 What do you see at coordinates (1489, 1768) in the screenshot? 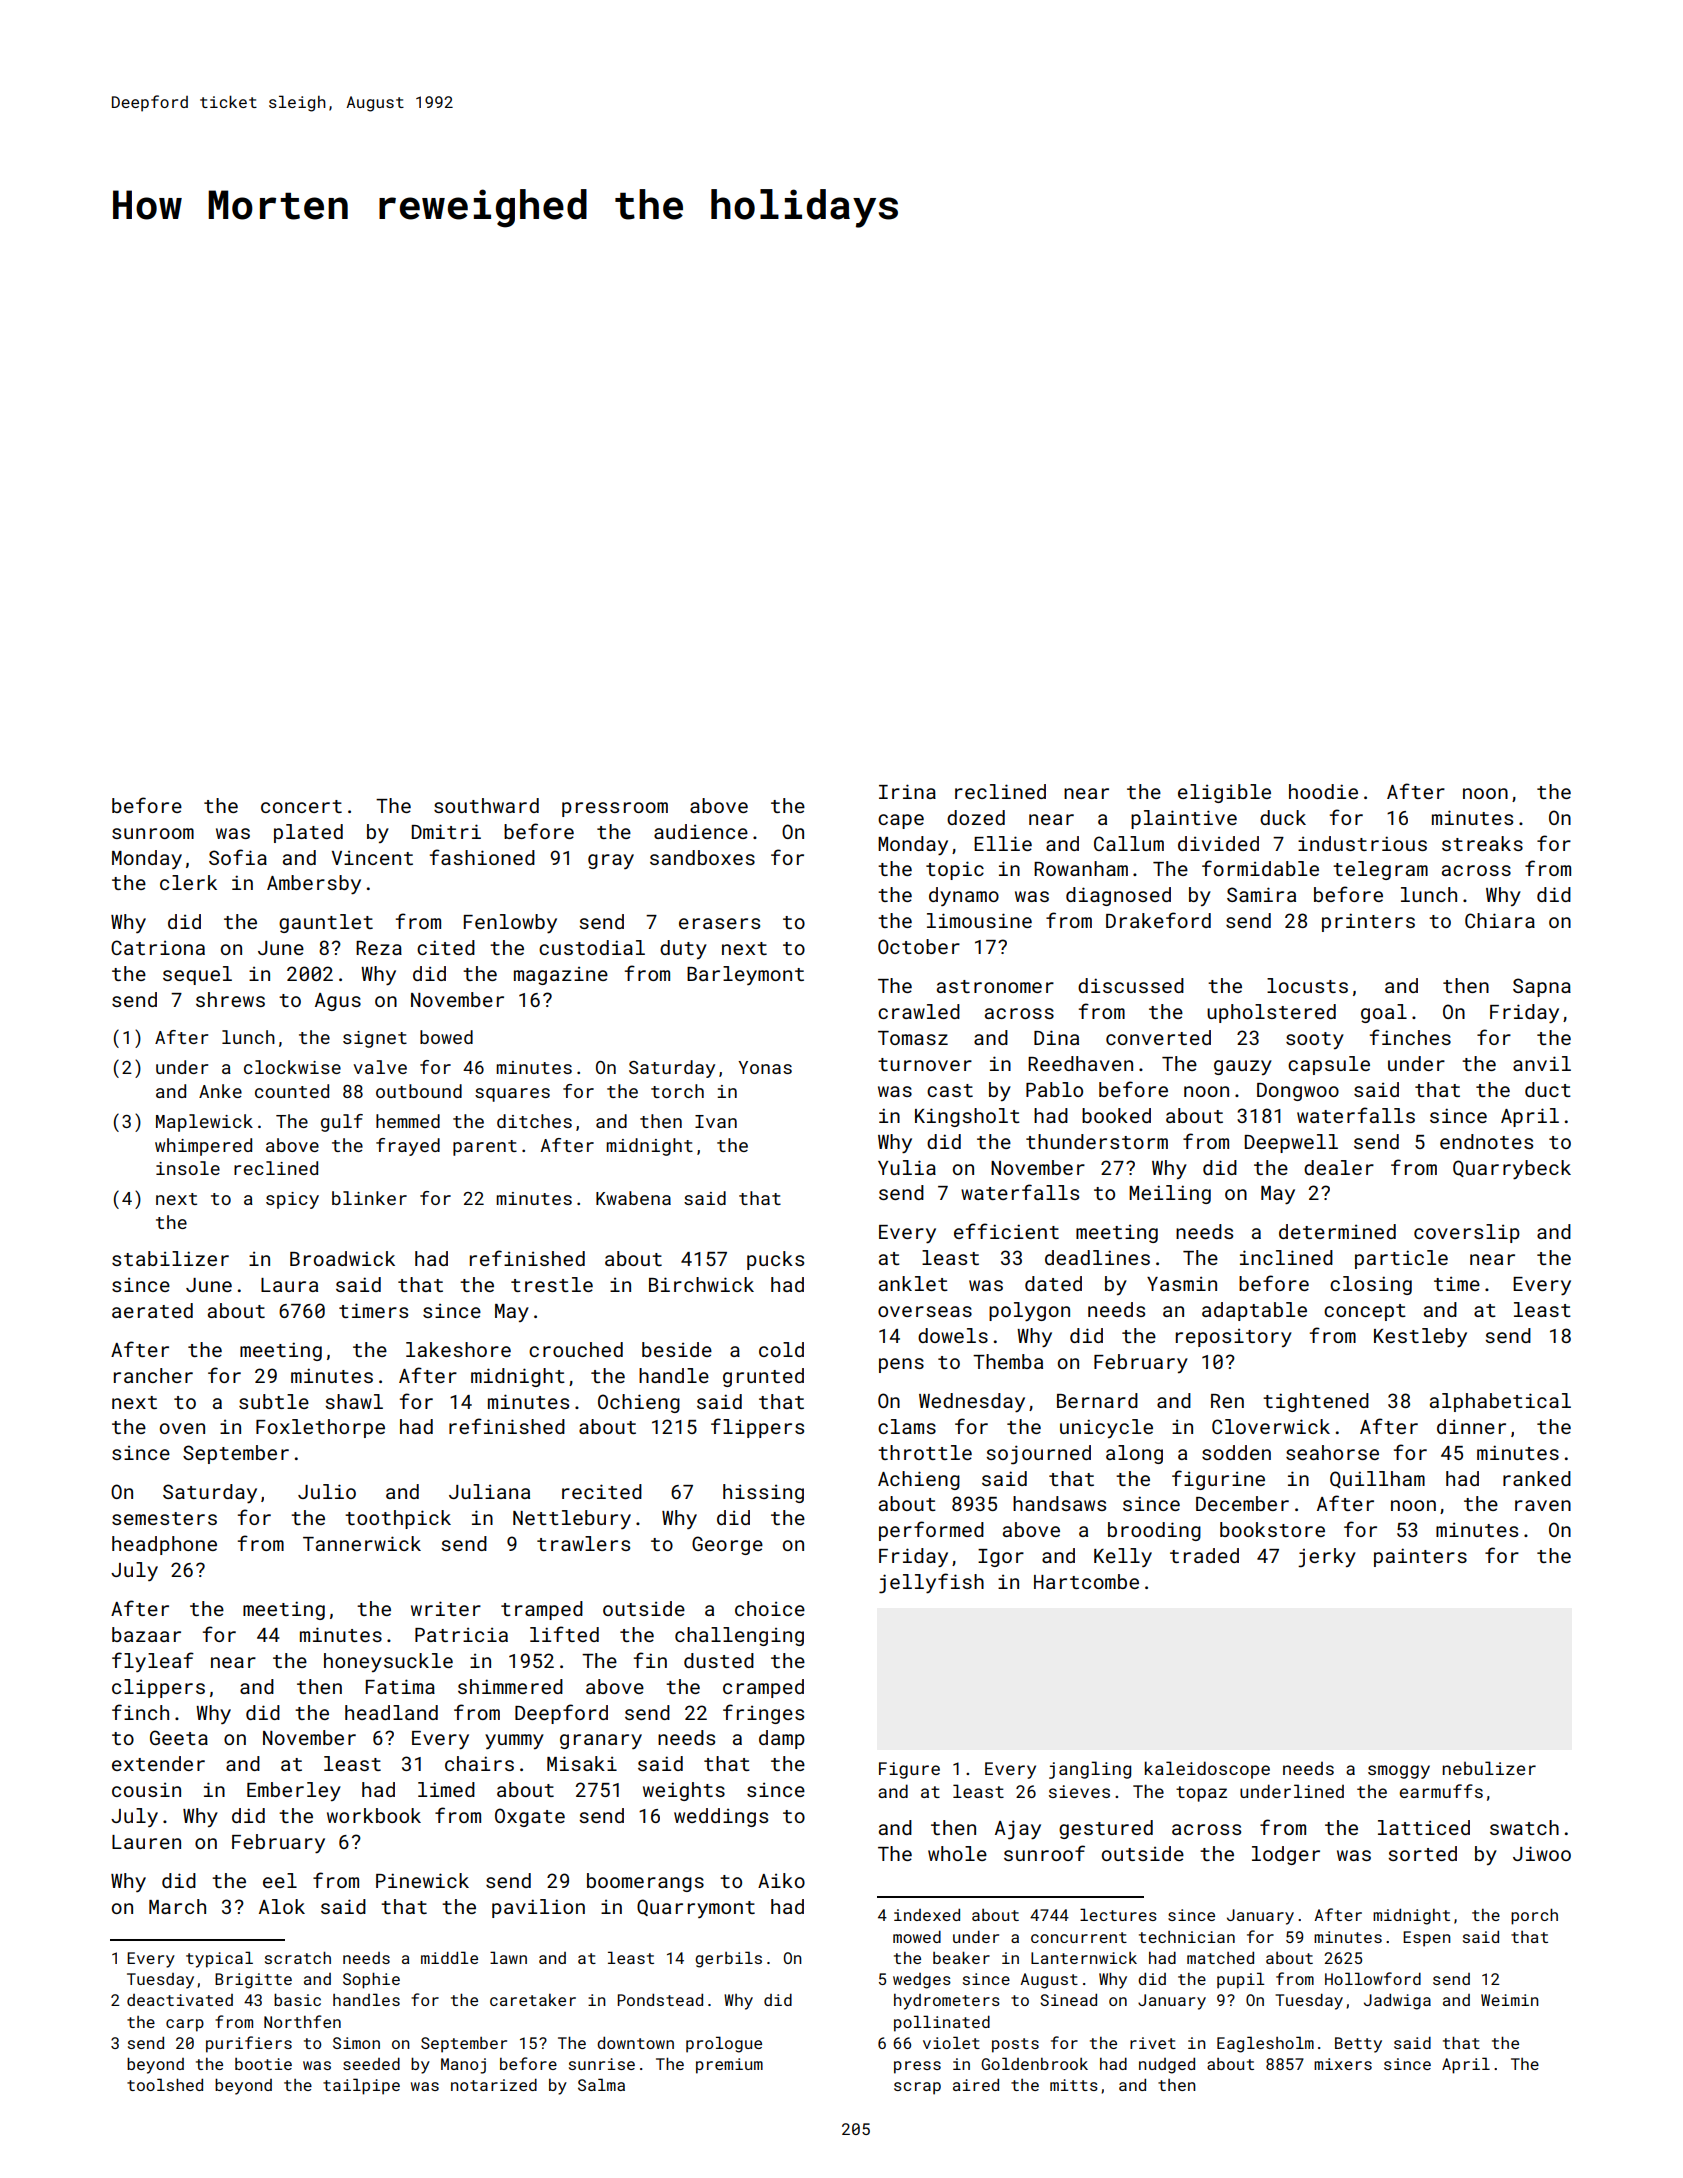
I see `nebulizer` at bounding box center [1489, 1768].
